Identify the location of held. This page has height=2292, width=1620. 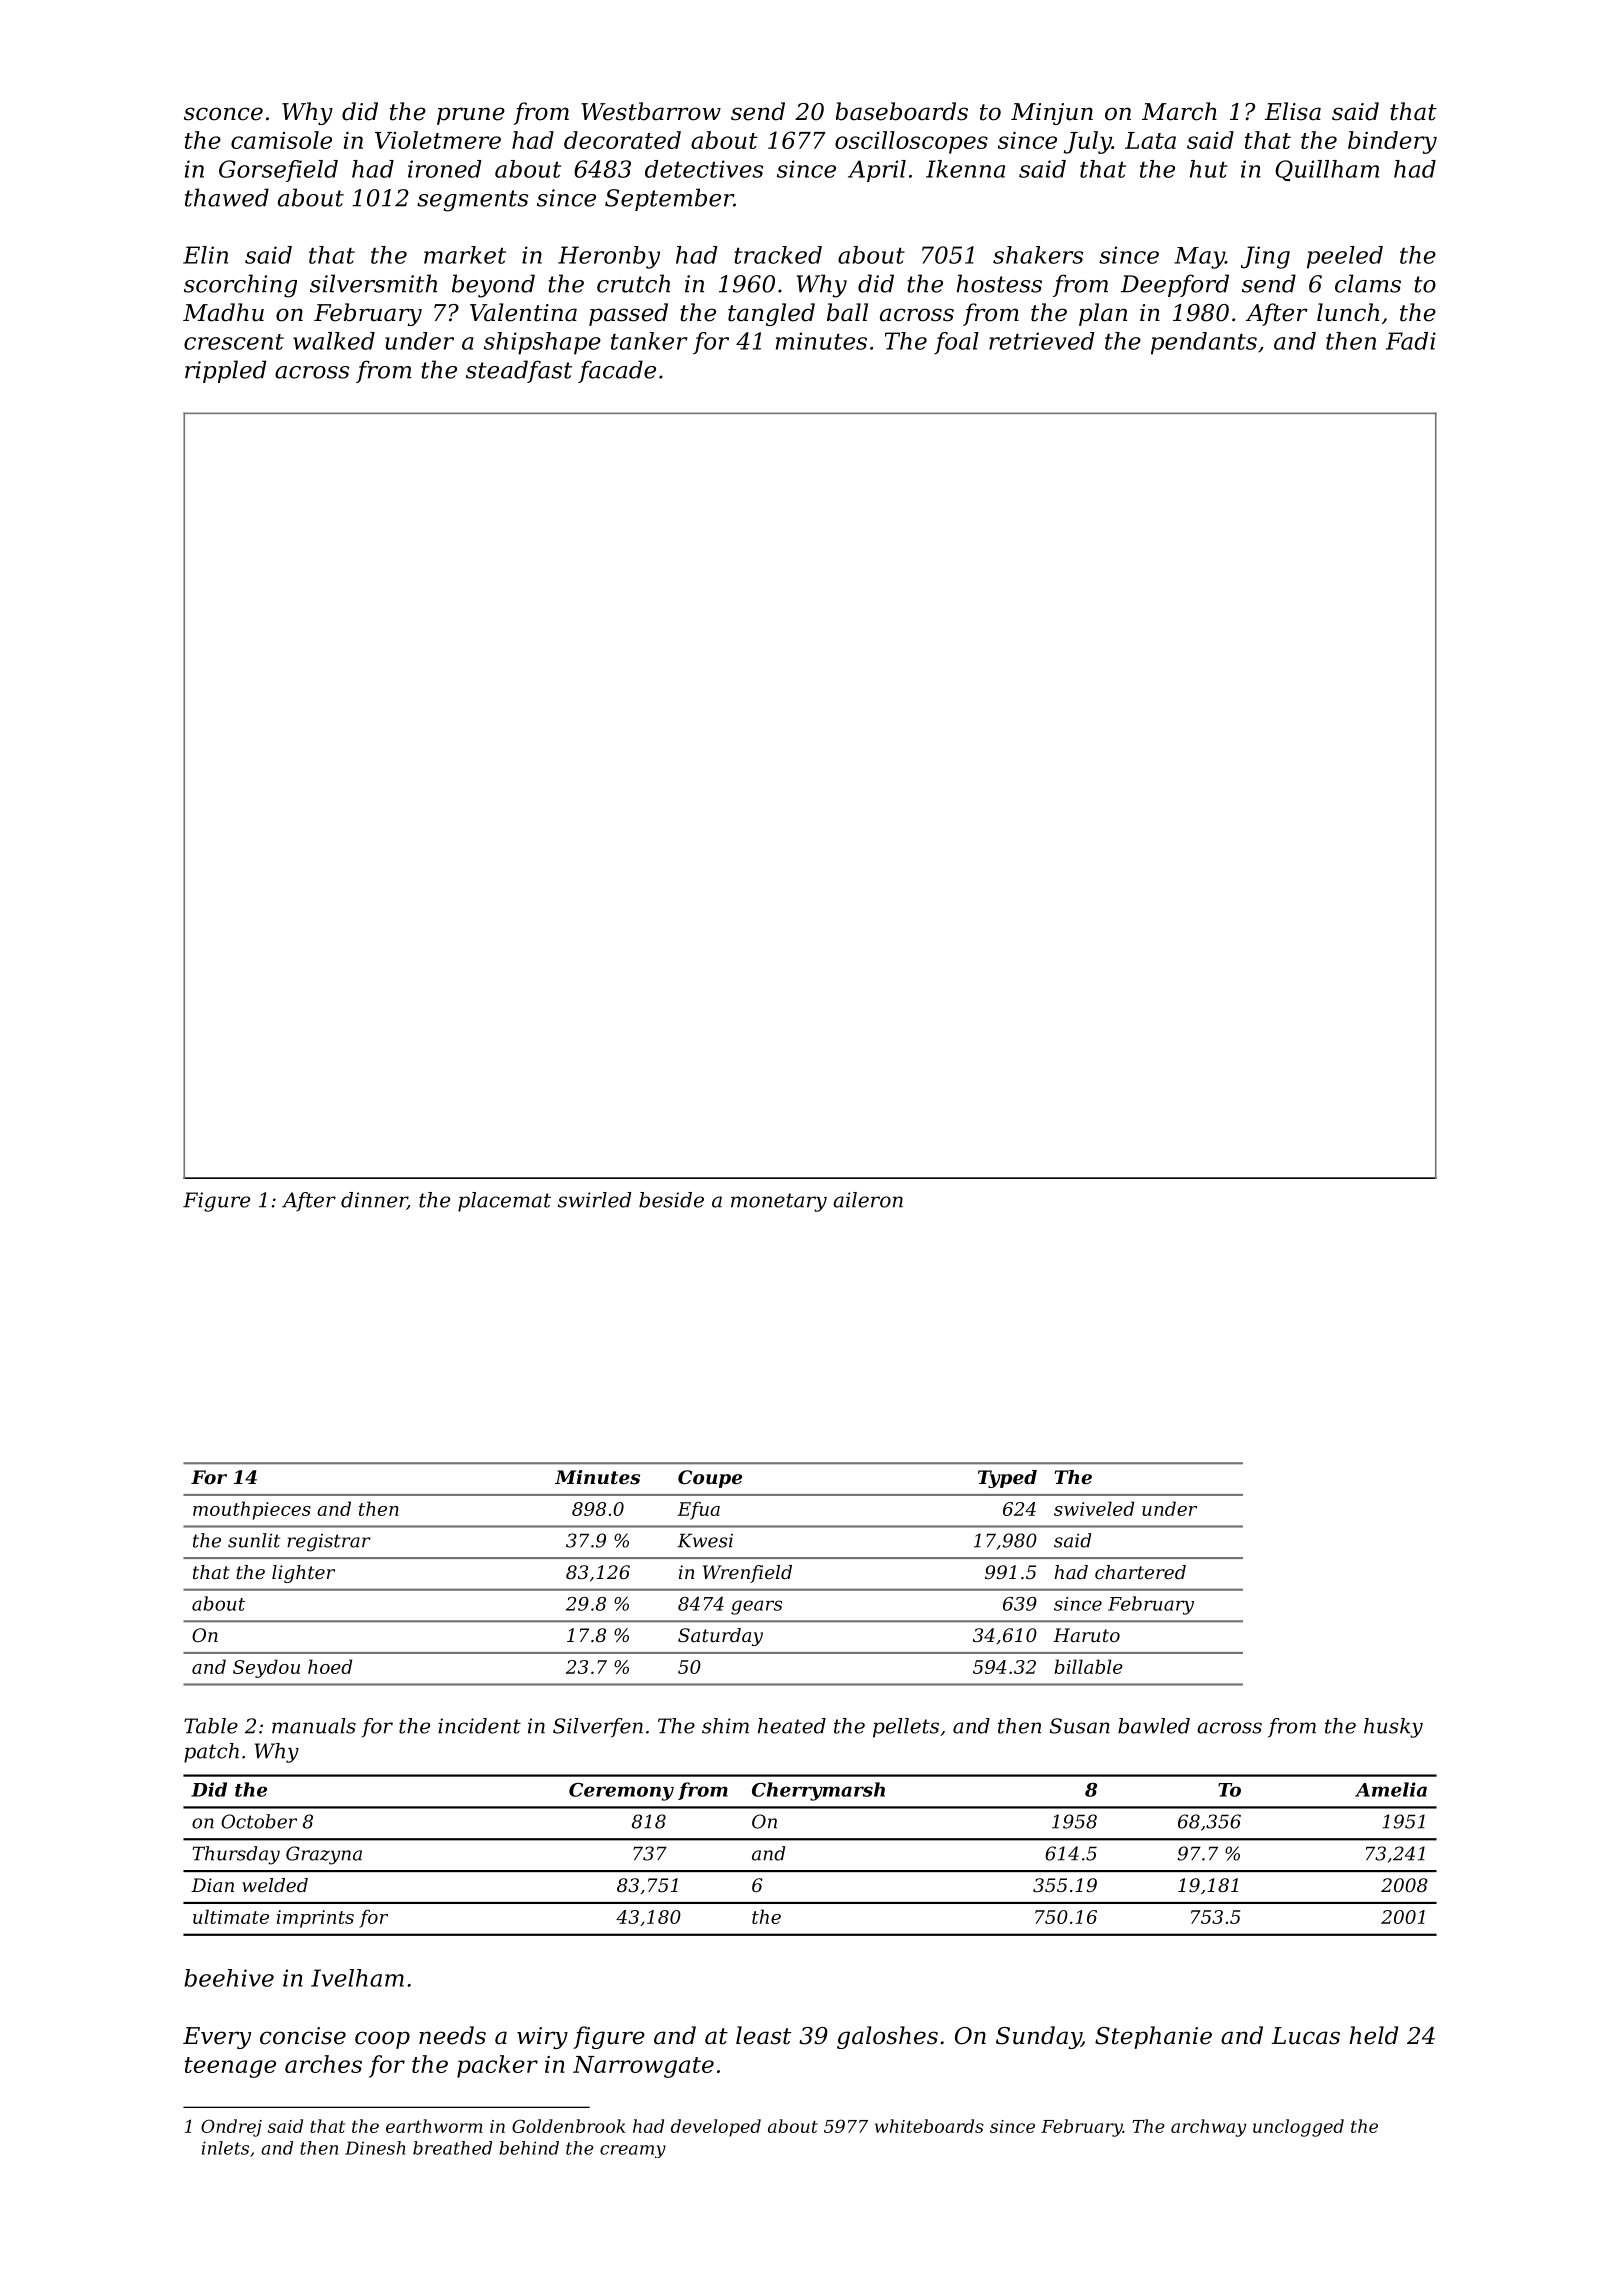
(1373, 2035).
